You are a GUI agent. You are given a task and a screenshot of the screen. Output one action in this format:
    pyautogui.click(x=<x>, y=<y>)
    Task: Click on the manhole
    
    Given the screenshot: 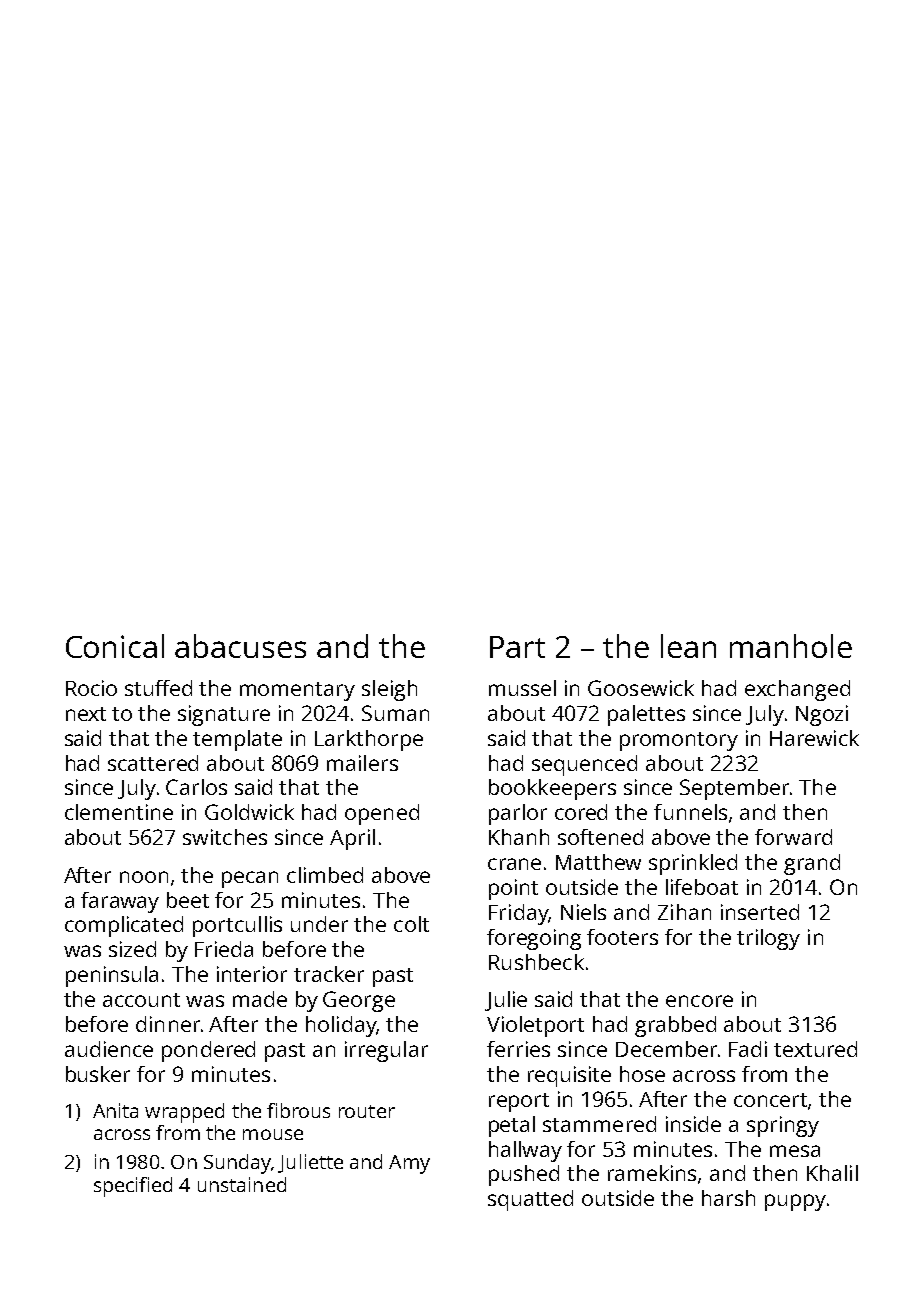 What is the action you would take?
    pyautogui.click(x=791, y=646)
